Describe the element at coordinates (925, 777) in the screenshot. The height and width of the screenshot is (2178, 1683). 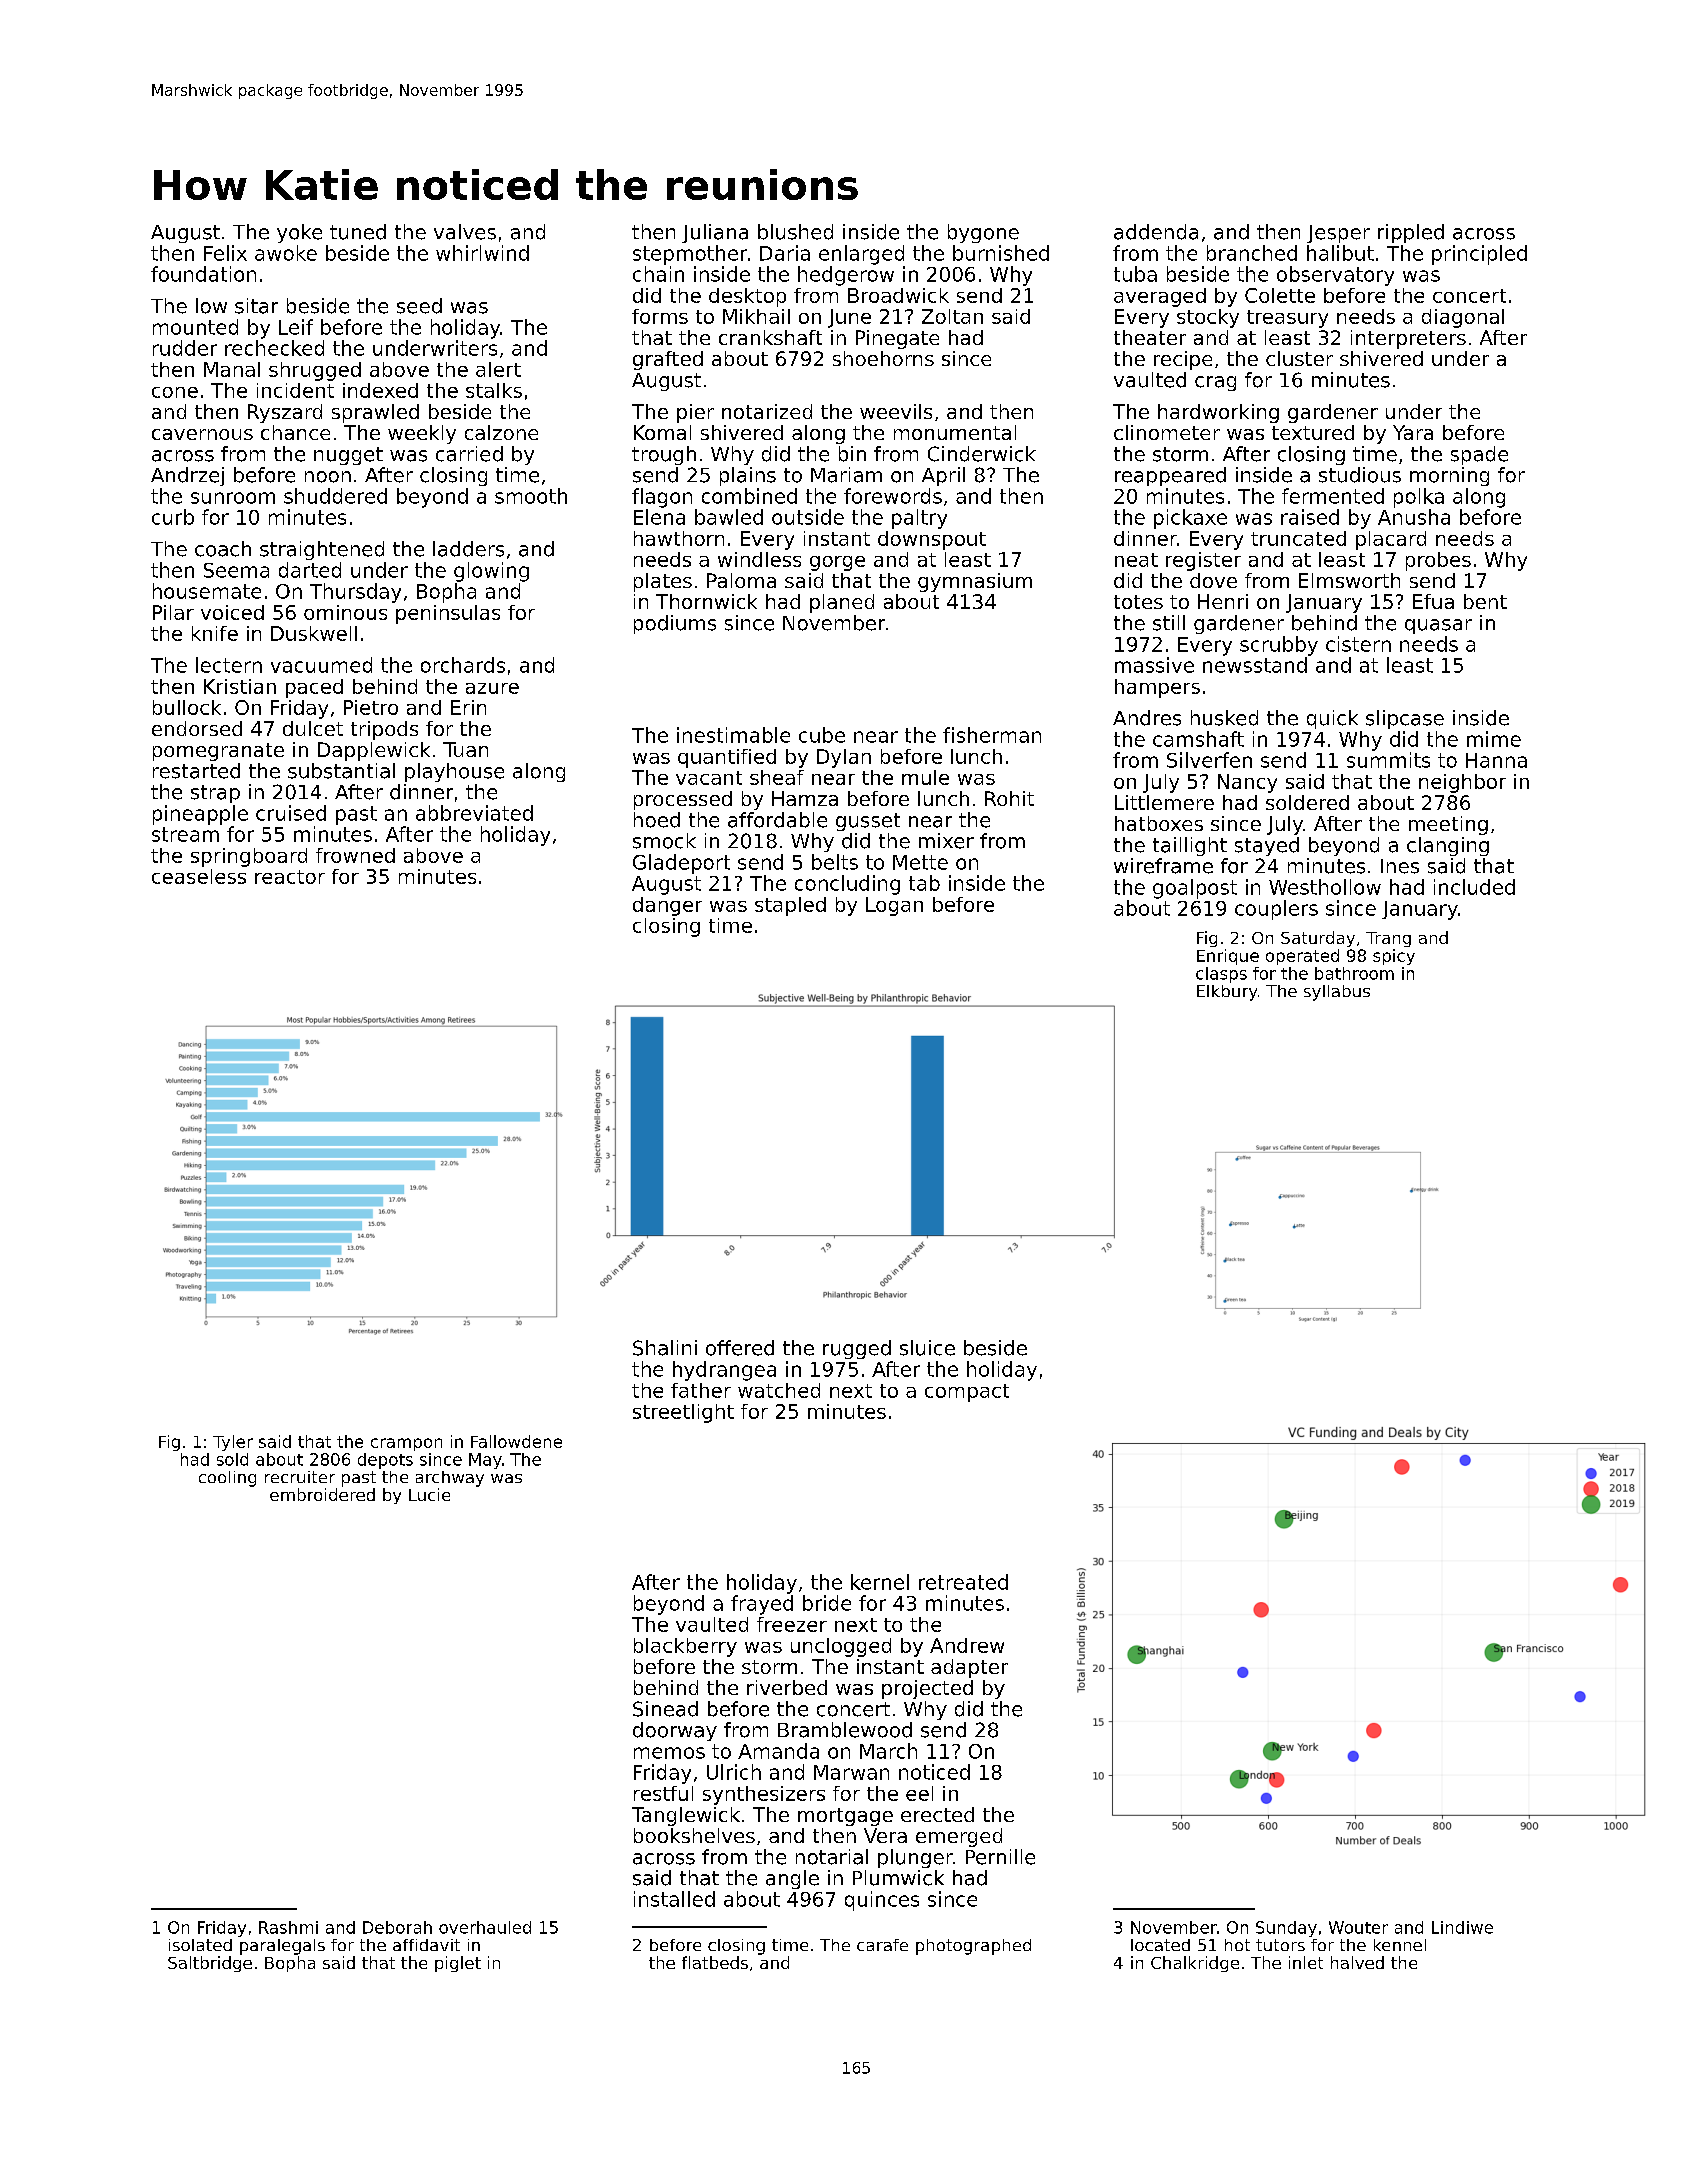
I see `mule` at that location.
